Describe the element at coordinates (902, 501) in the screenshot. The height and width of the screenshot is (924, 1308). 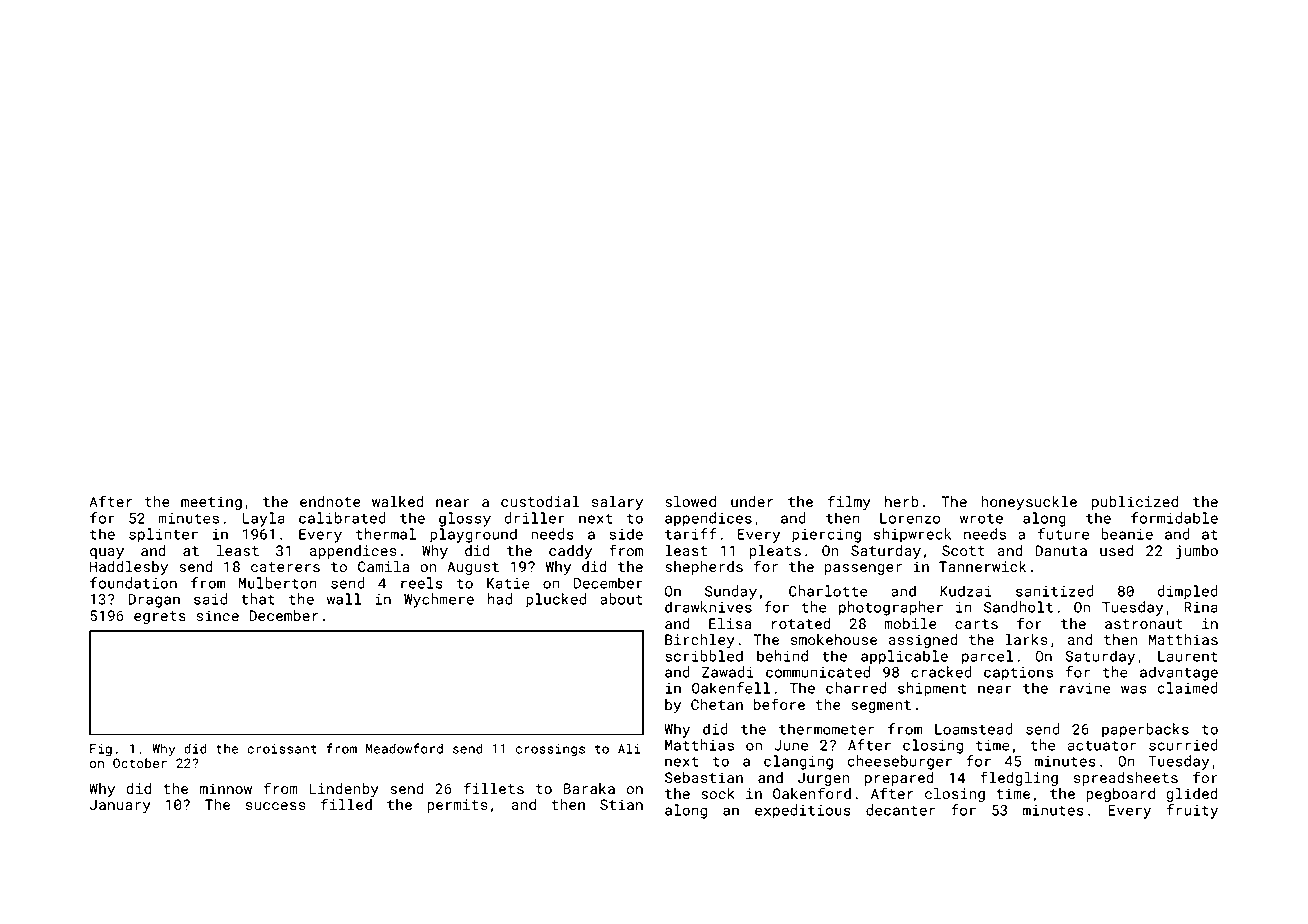
I see `herb` at that location.
